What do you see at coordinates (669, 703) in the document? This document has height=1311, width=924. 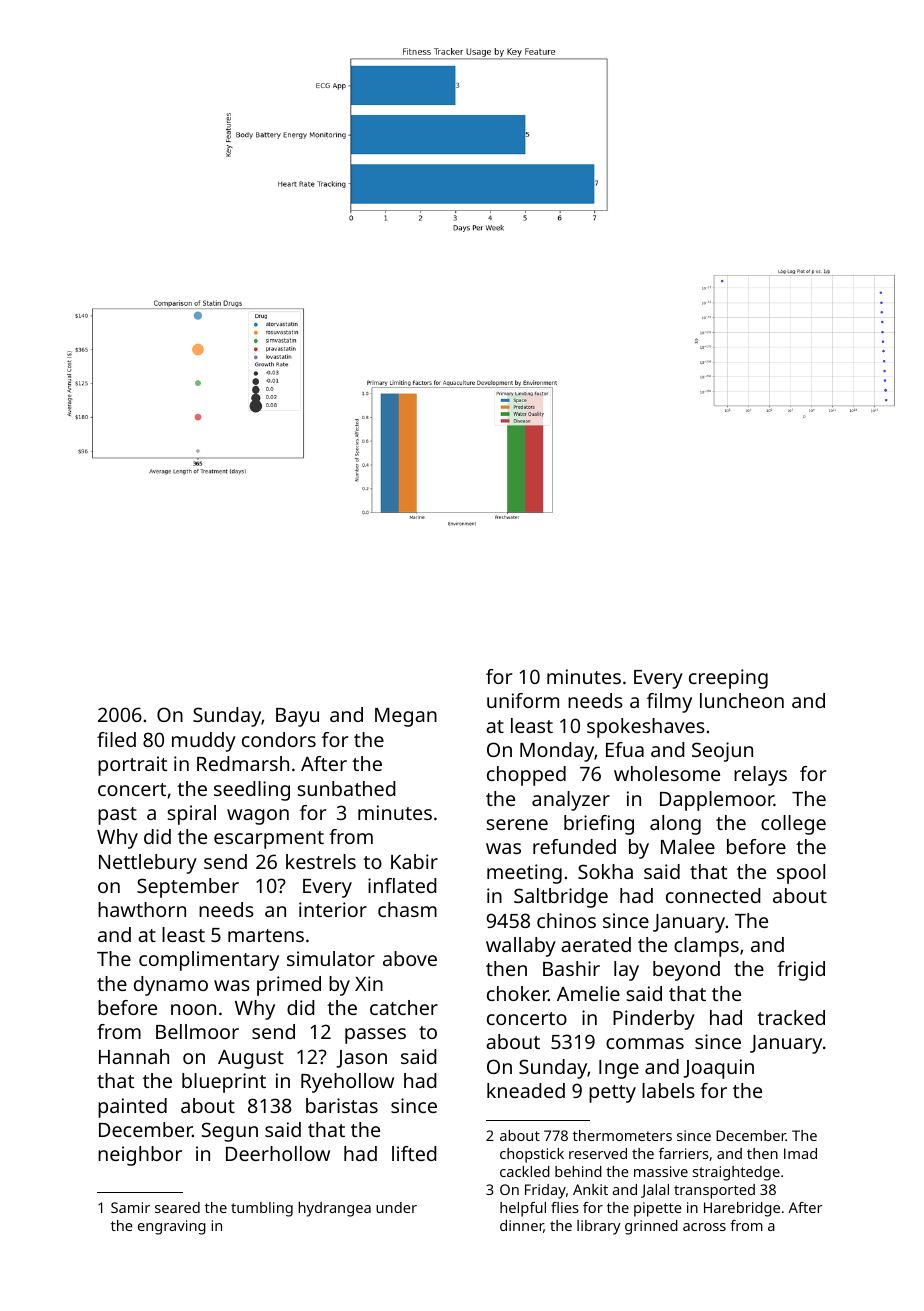 I see `filmy` at bounding box center [669, 703].
